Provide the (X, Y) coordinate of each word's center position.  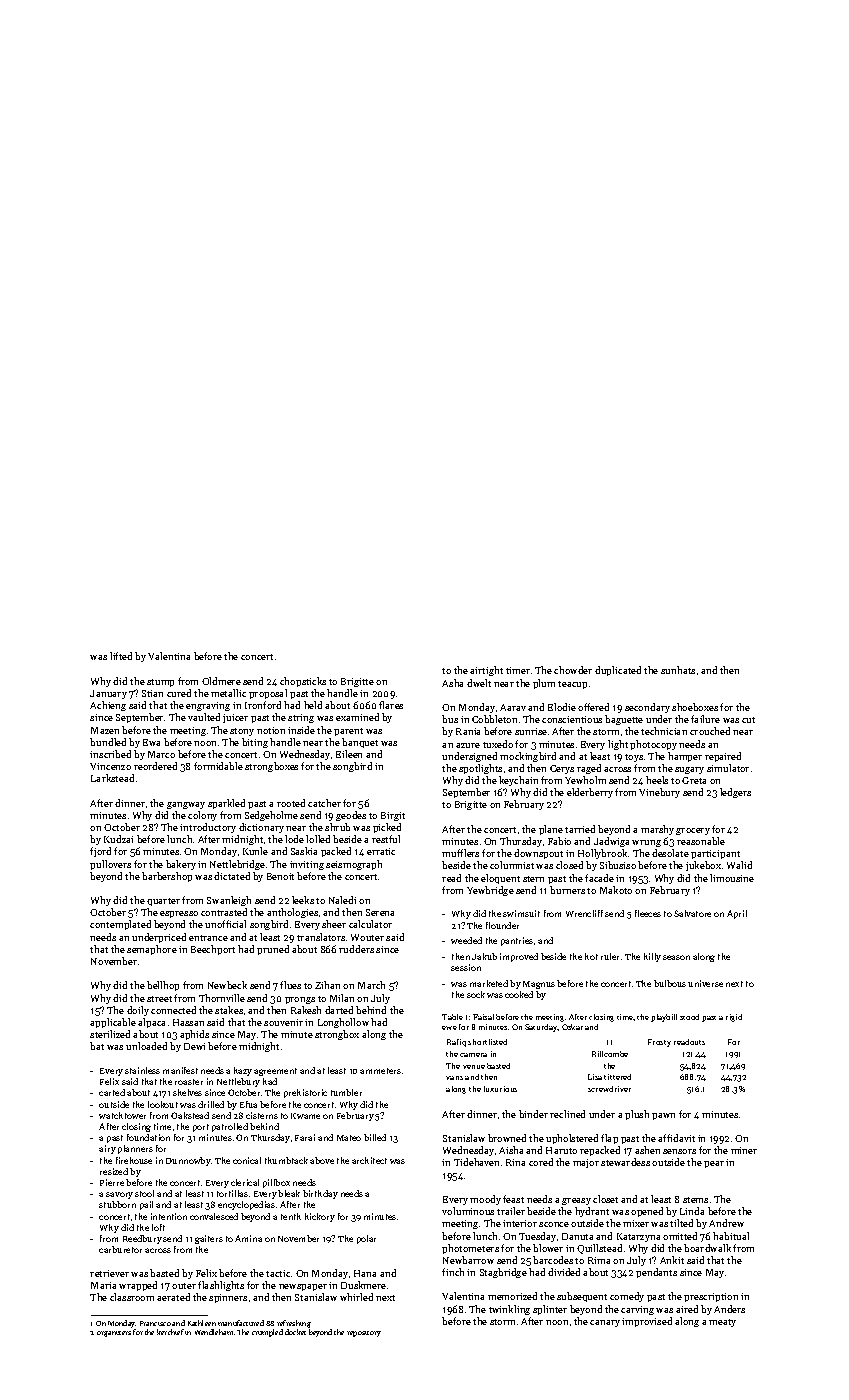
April (737, 914)
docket (295, 1332)
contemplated (120, 925)
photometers (470, 1249)
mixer (636, 1223)
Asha (452, 683)
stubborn (117, 1204)
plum (544, 684)
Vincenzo (110, 766)
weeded (466, 940)
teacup (572, 685)
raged (589, 769)
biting (255, 743)
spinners (228, 1298)
